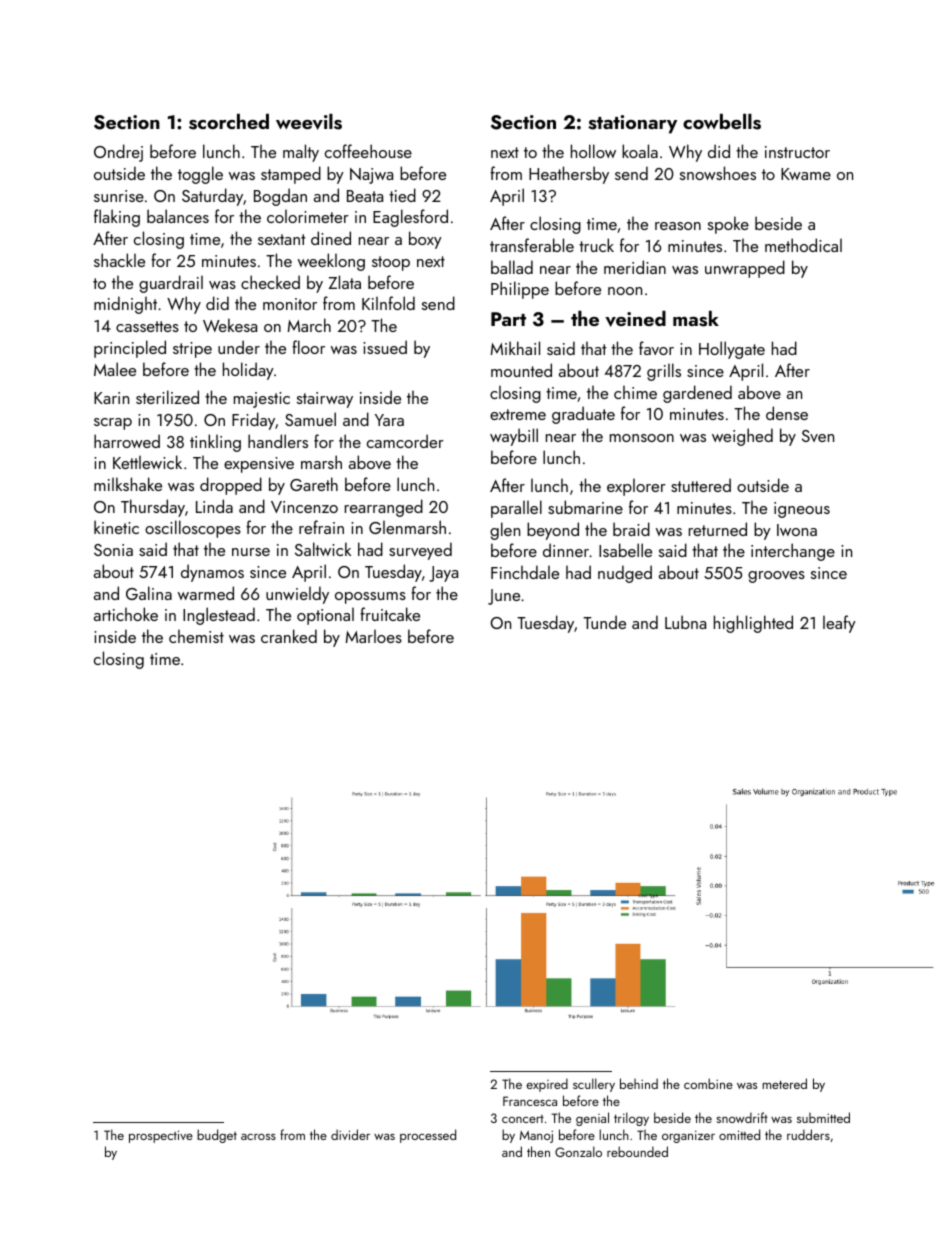 This document has width=952, height=1233. What do you see at coordinates (161, 1136) in the document?
I see `prospective` at bounding box center [161, 1136].
